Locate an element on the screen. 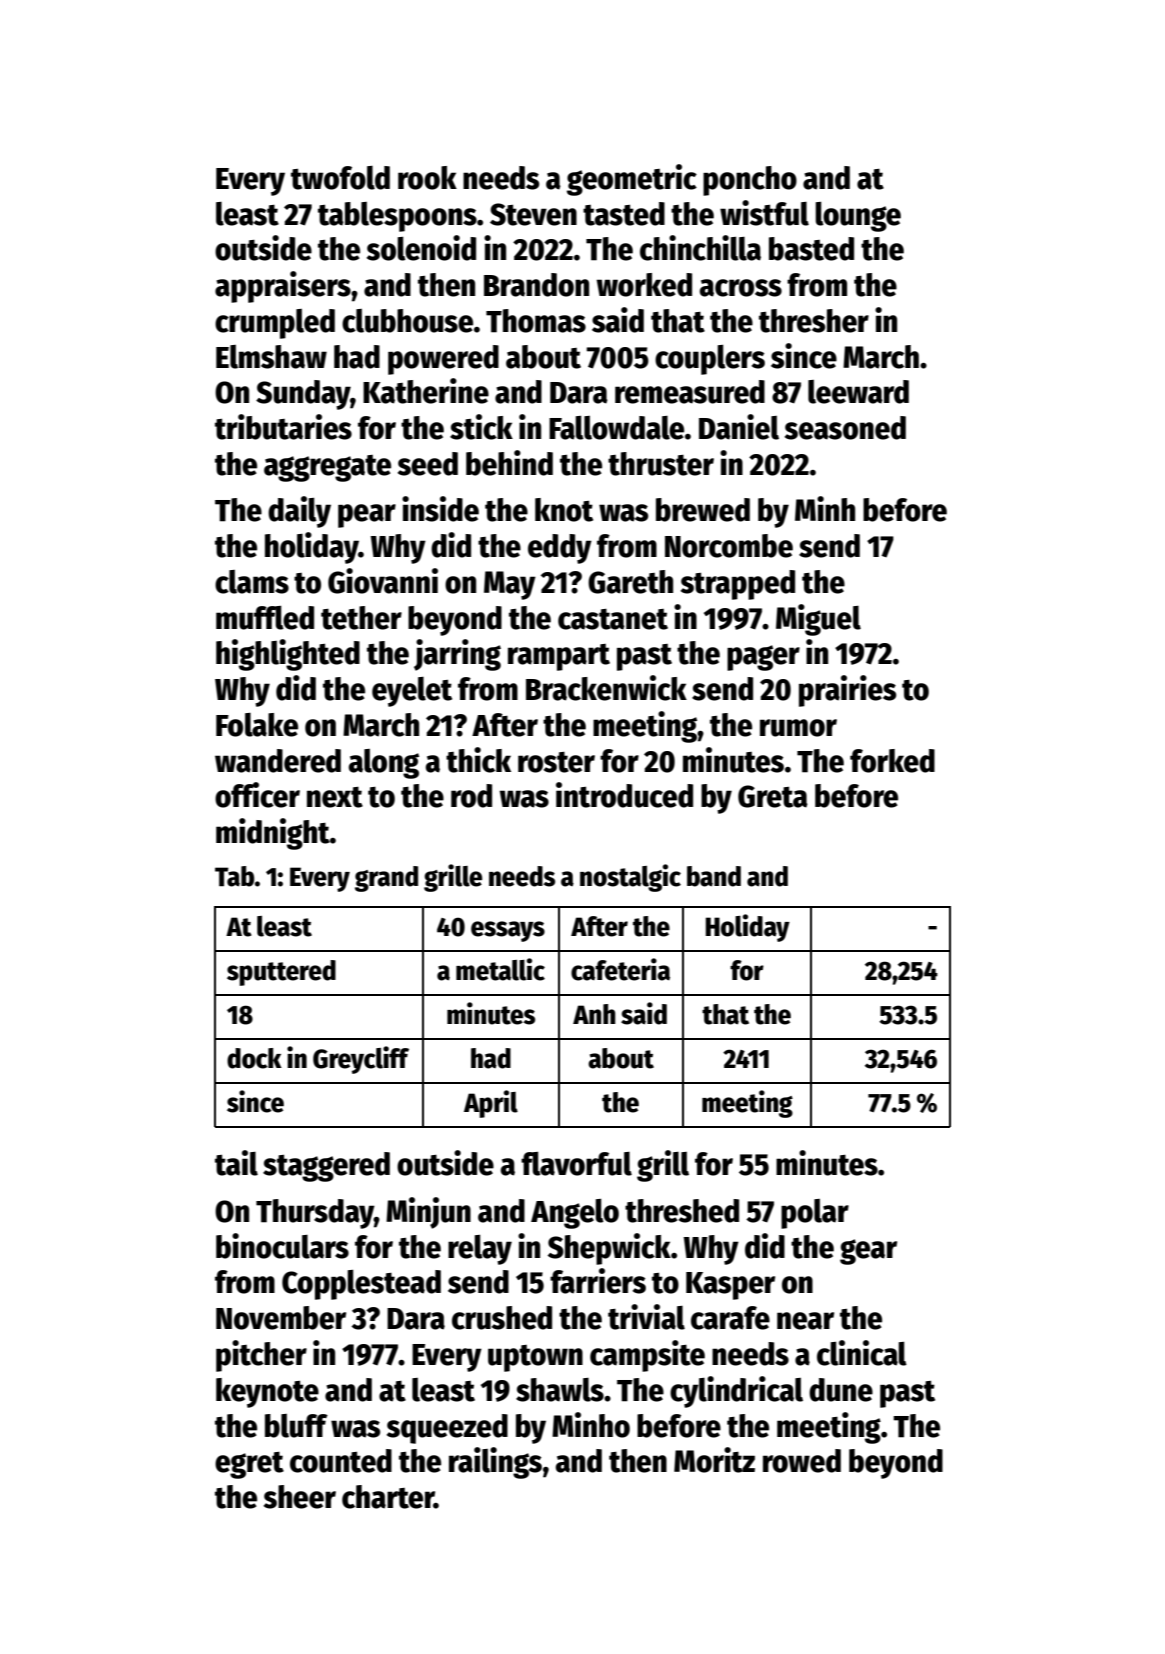  rampart is located at coordinates (559, 657).
